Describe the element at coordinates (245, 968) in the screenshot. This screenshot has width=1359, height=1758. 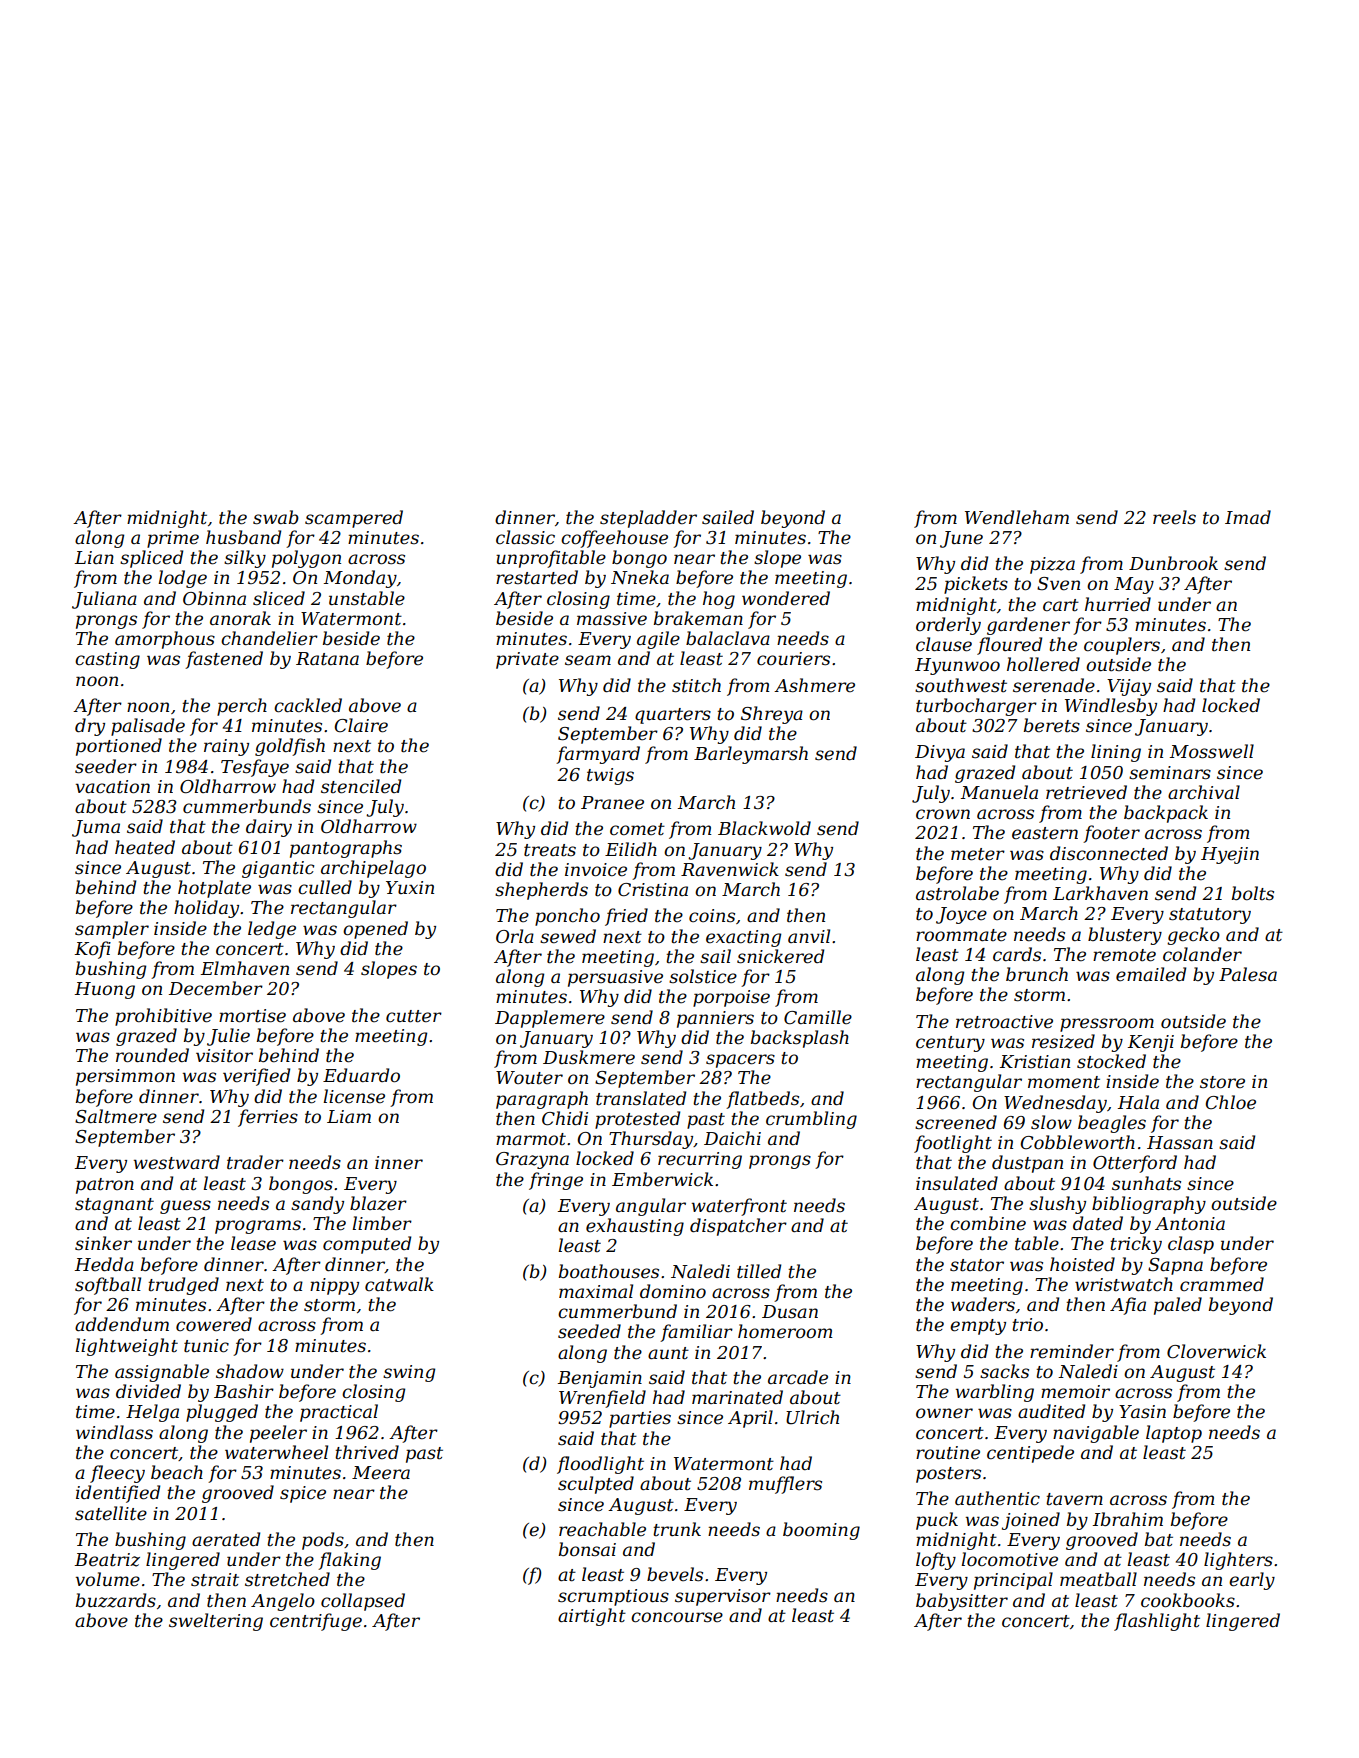
I see `Elmhaven` at that location.
